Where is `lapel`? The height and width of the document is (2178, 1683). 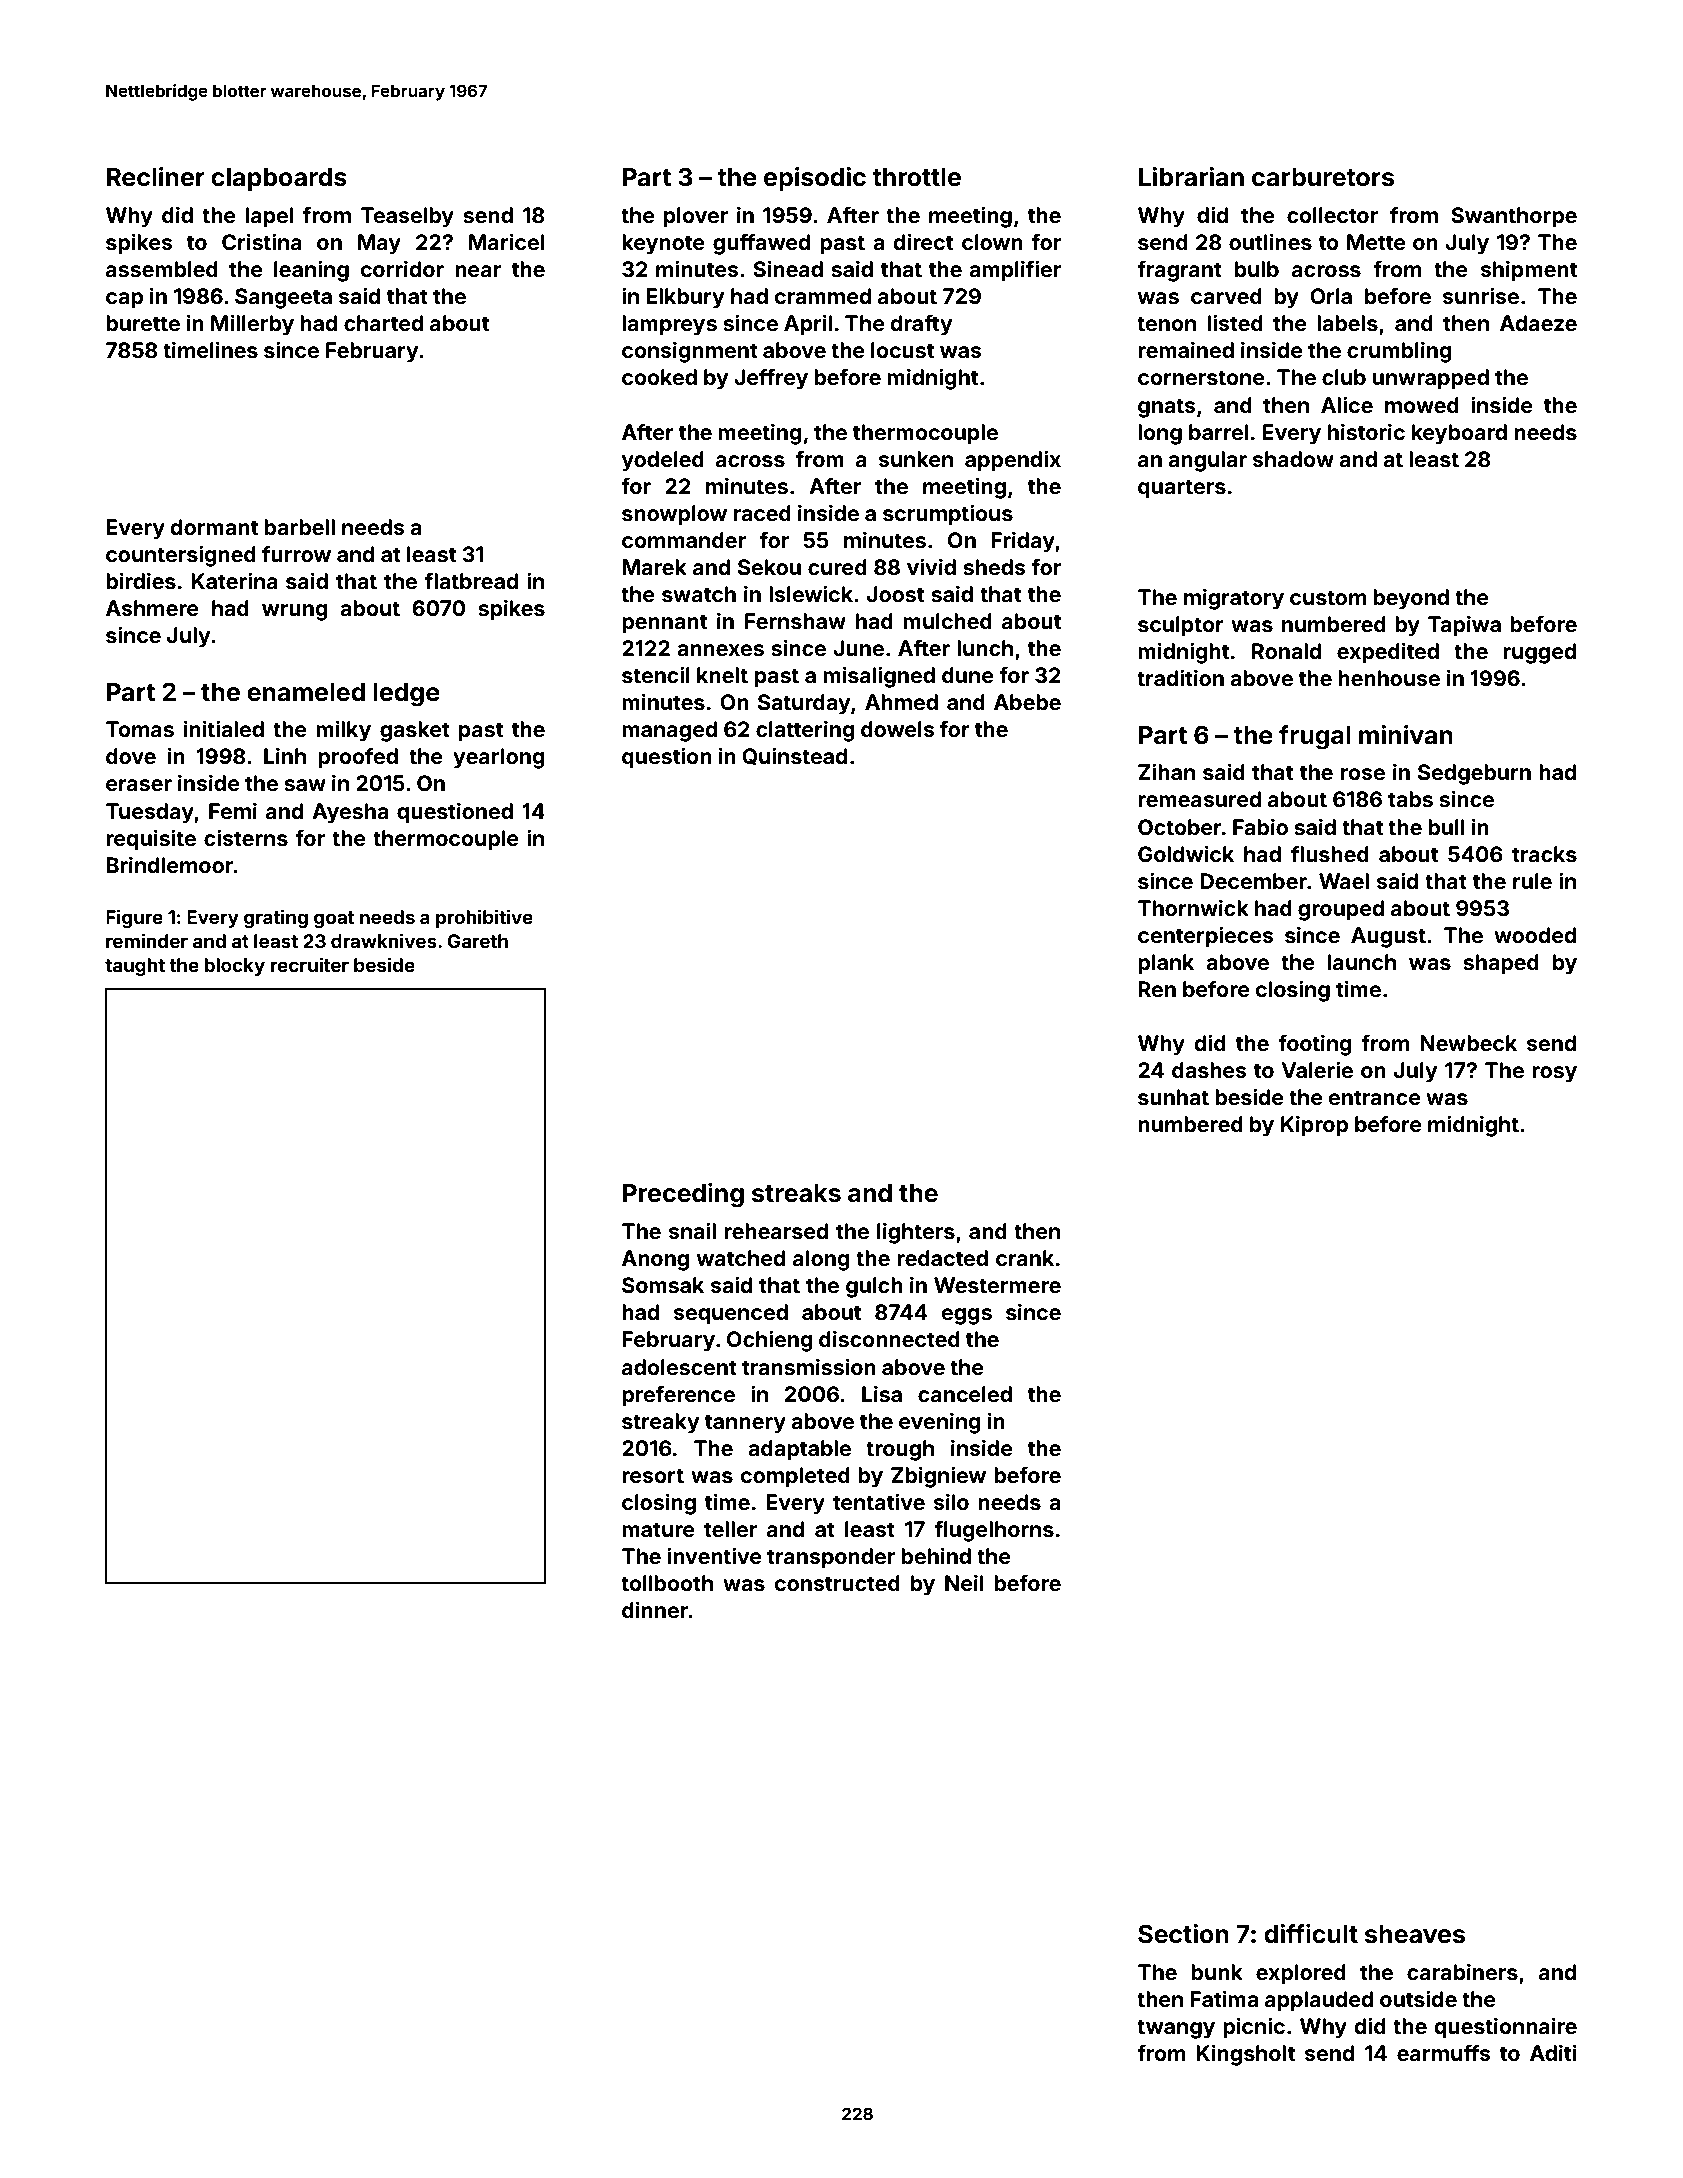
lapel is located at coordinates (269, 217).
